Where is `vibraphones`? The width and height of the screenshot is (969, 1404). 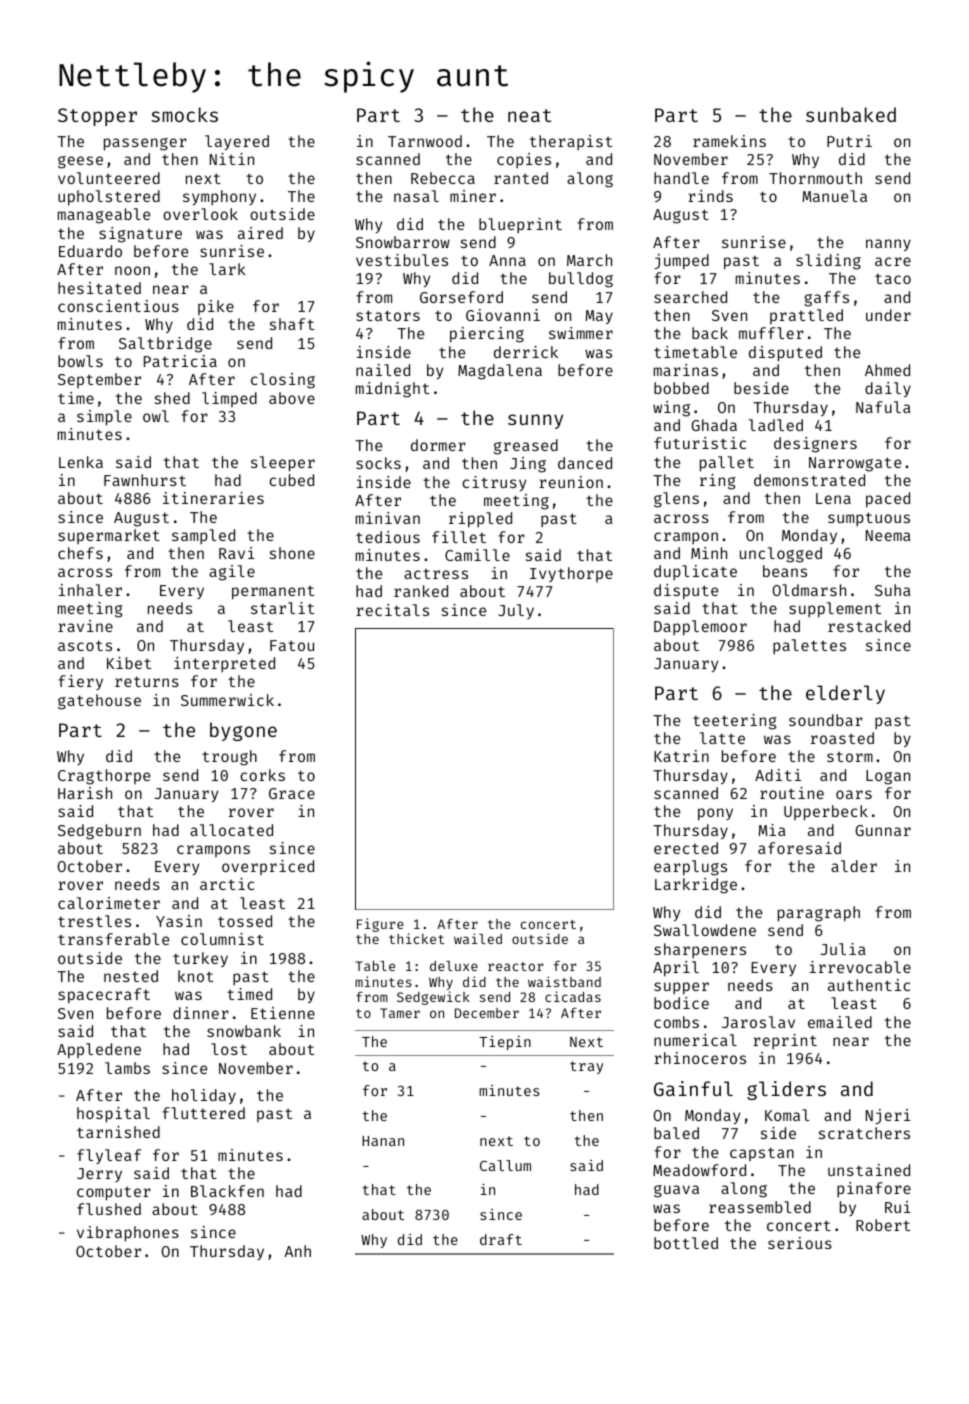
vibraphones is located at coordinates (128, 1234).
